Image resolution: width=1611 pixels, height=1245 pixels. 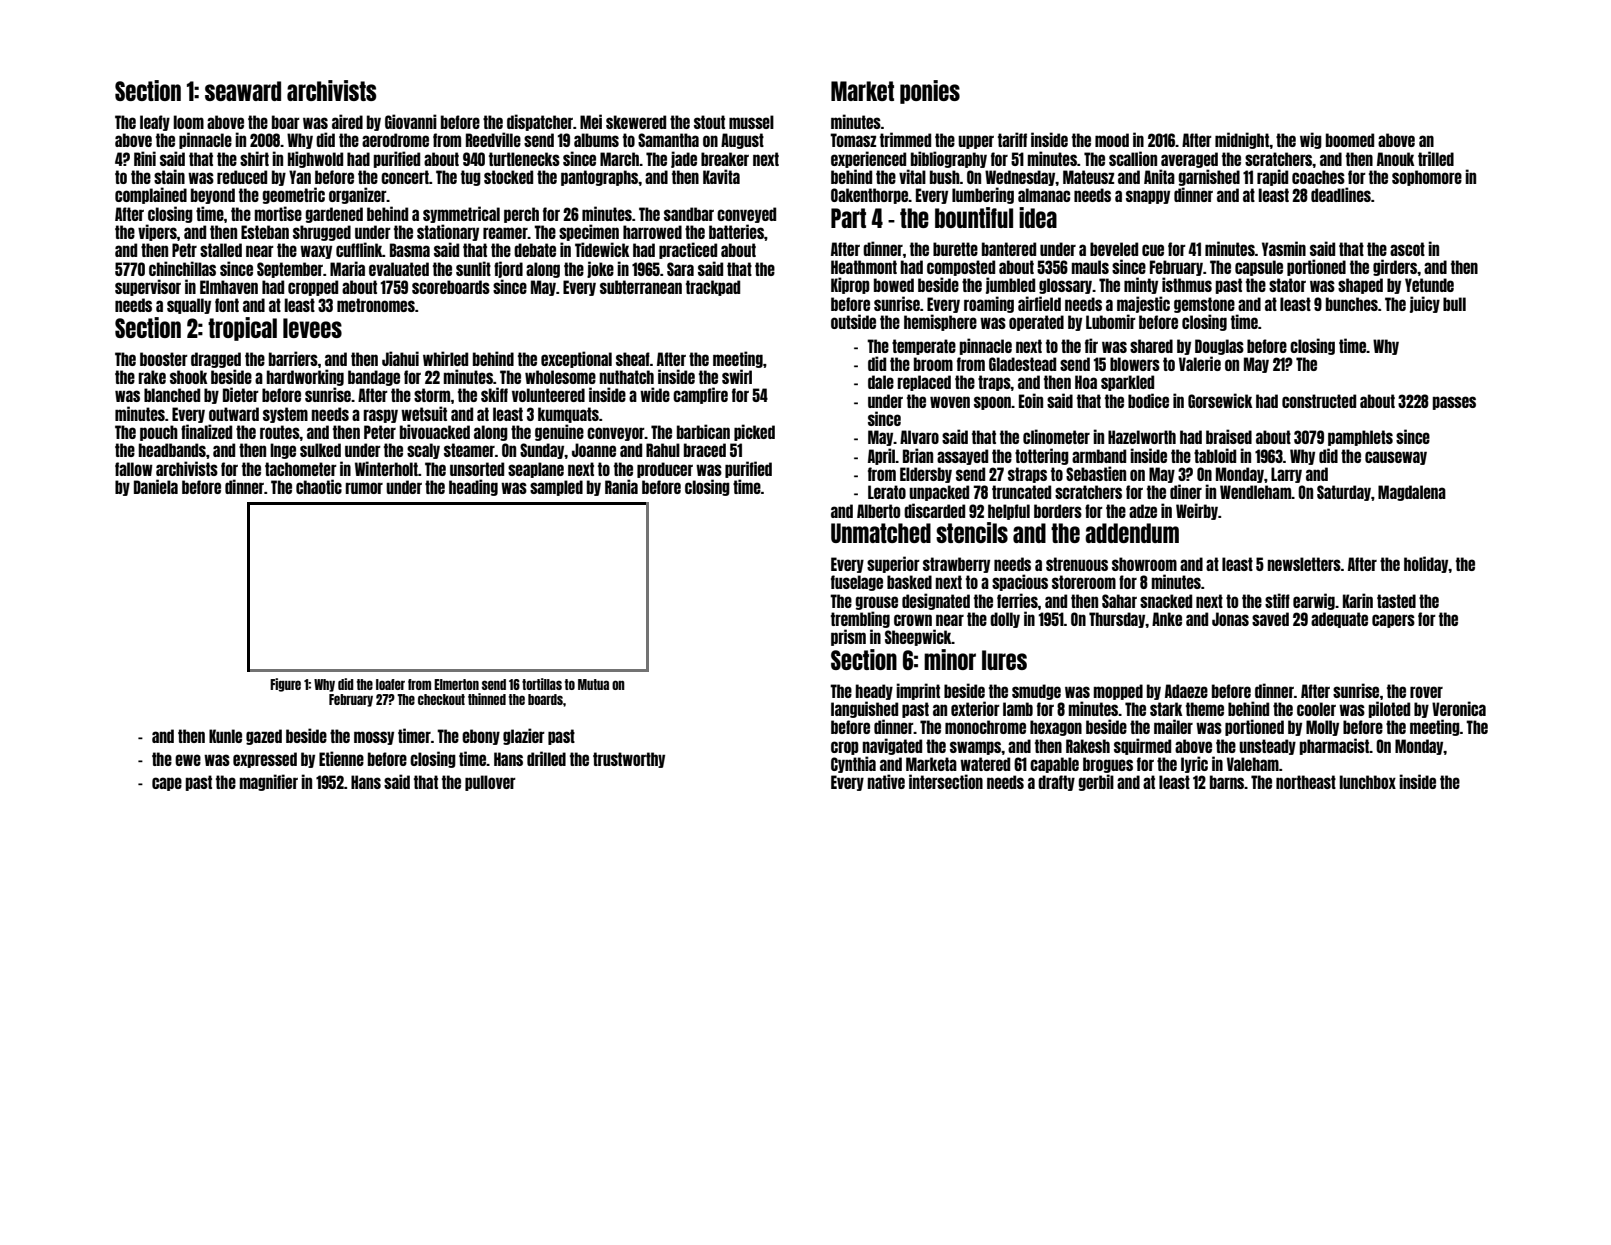 I want to click on addendum, so click(x=1132, y=533).
